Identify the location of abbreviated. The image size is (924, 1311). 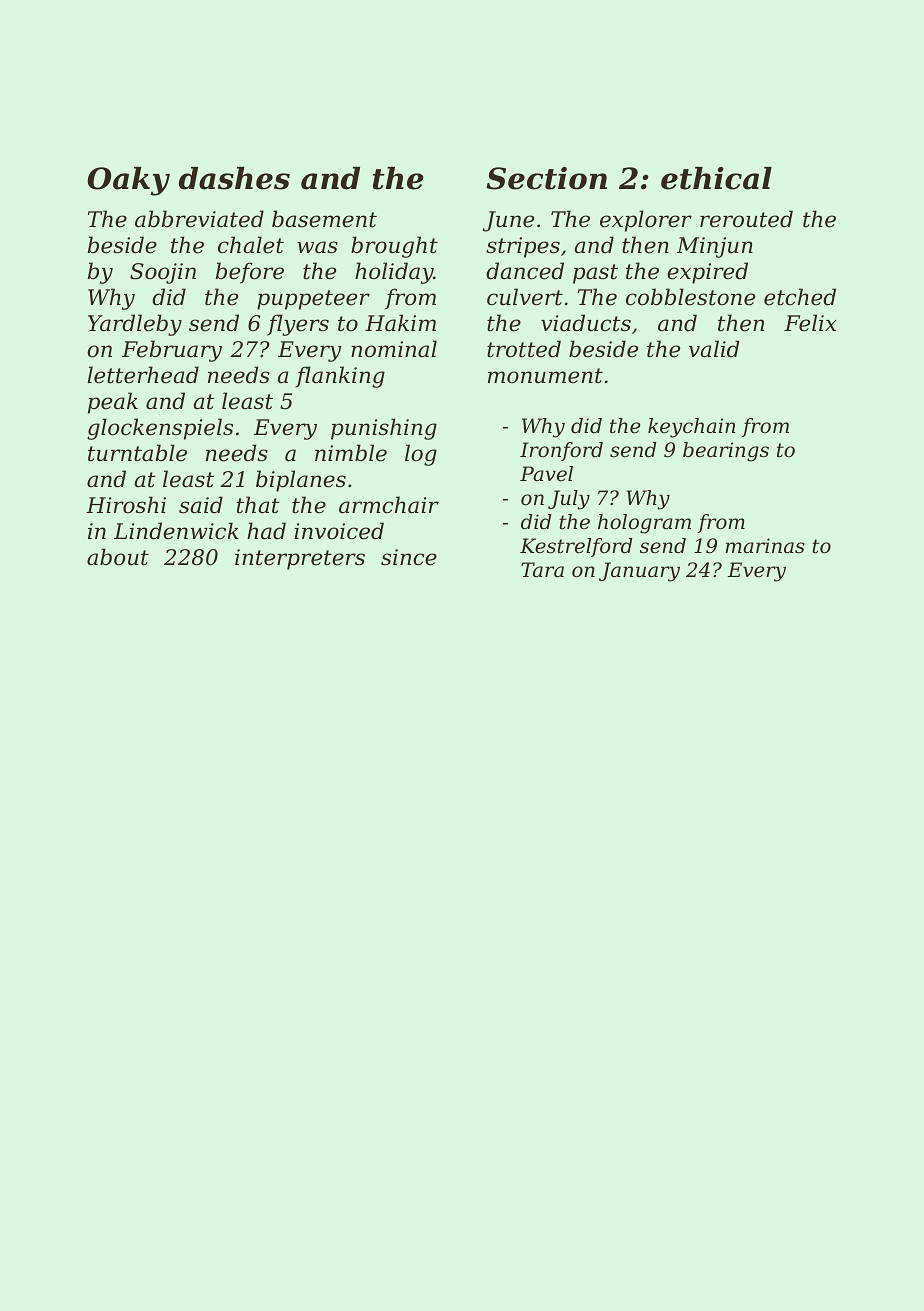
(199, 219).
